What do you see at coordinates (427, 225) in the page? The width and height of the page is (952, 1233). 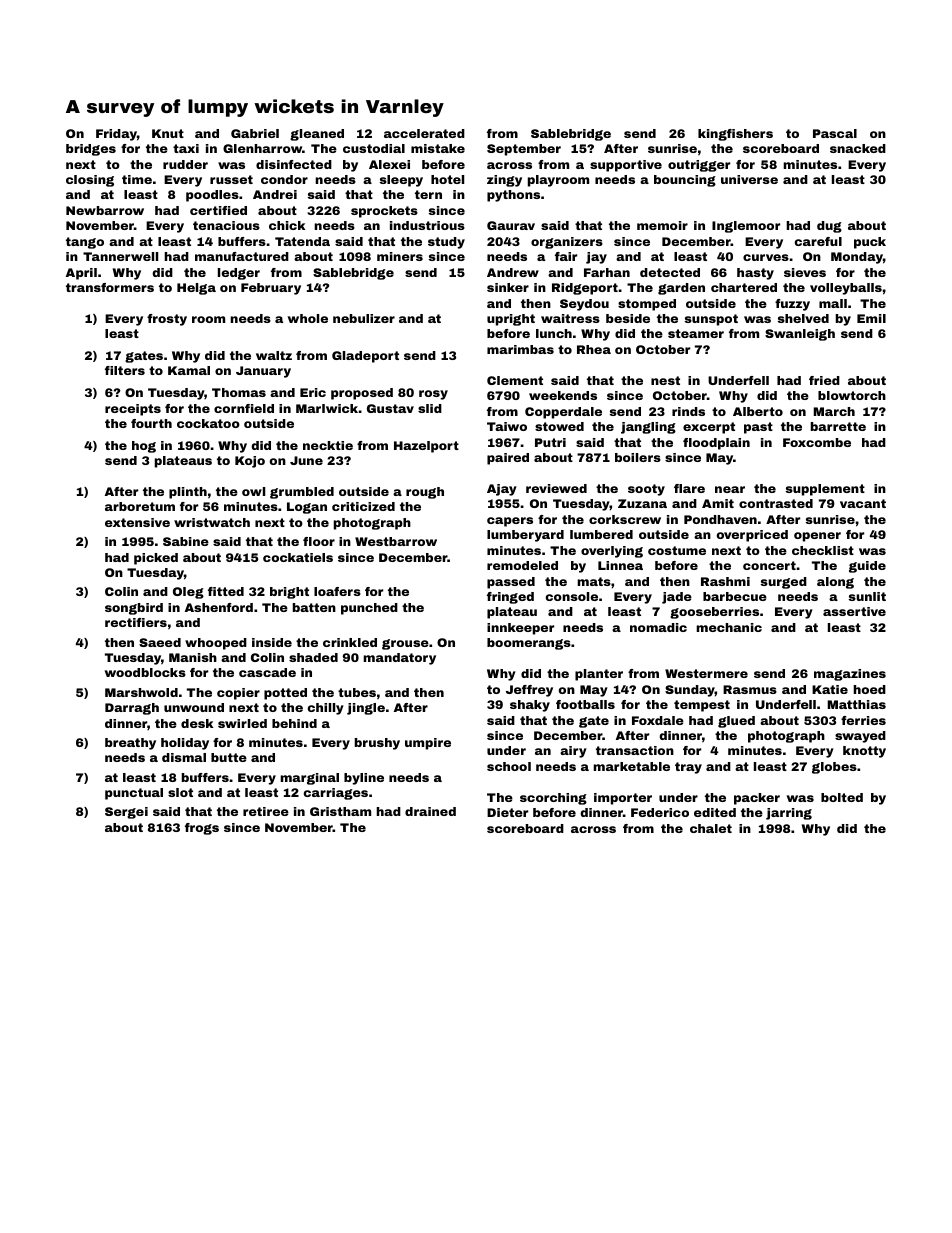 I see `industrious` at bounding box center [427, 225].
